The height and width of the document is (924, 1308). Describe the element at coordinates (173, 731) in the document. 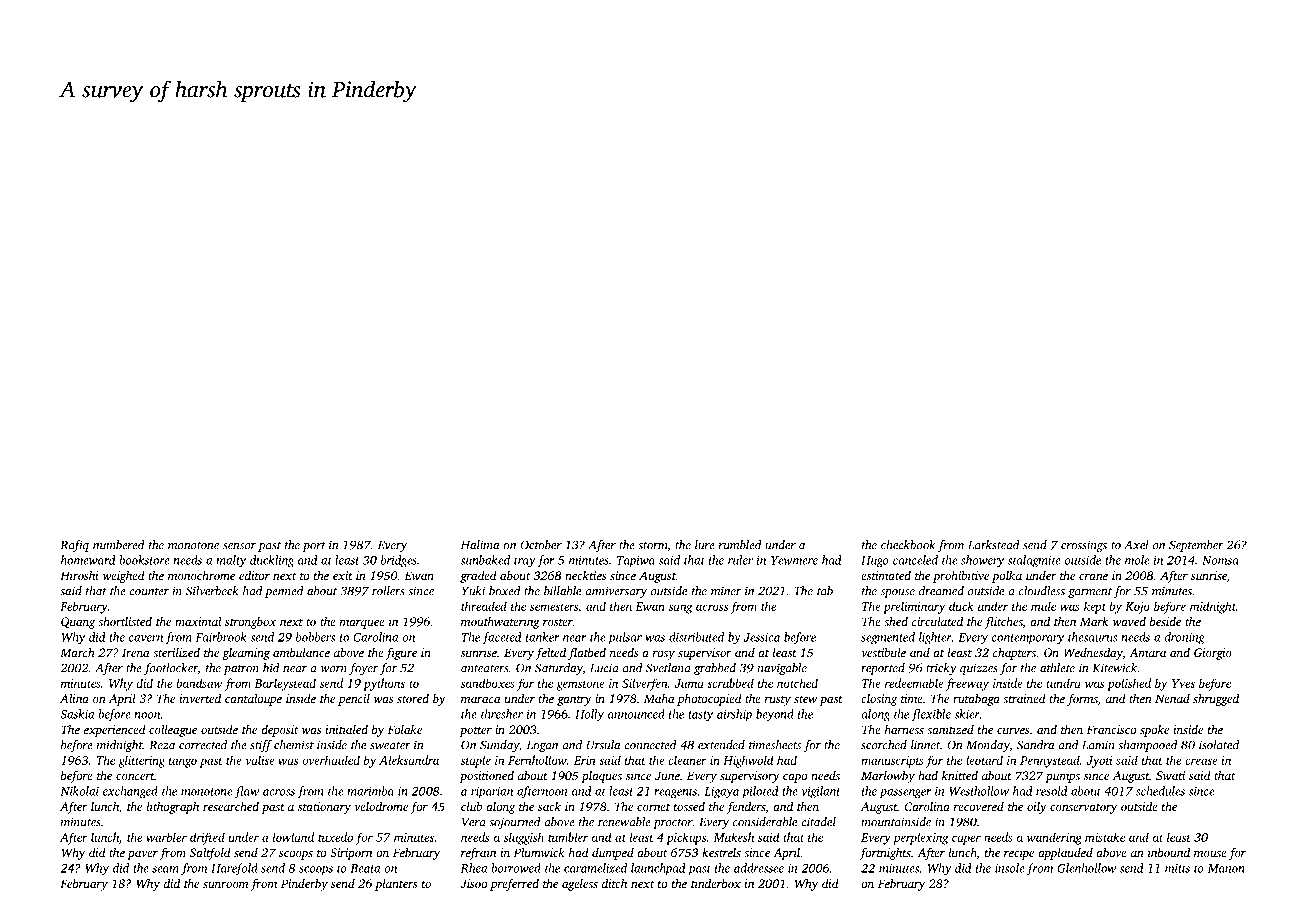

I see `colleague` at that location.
